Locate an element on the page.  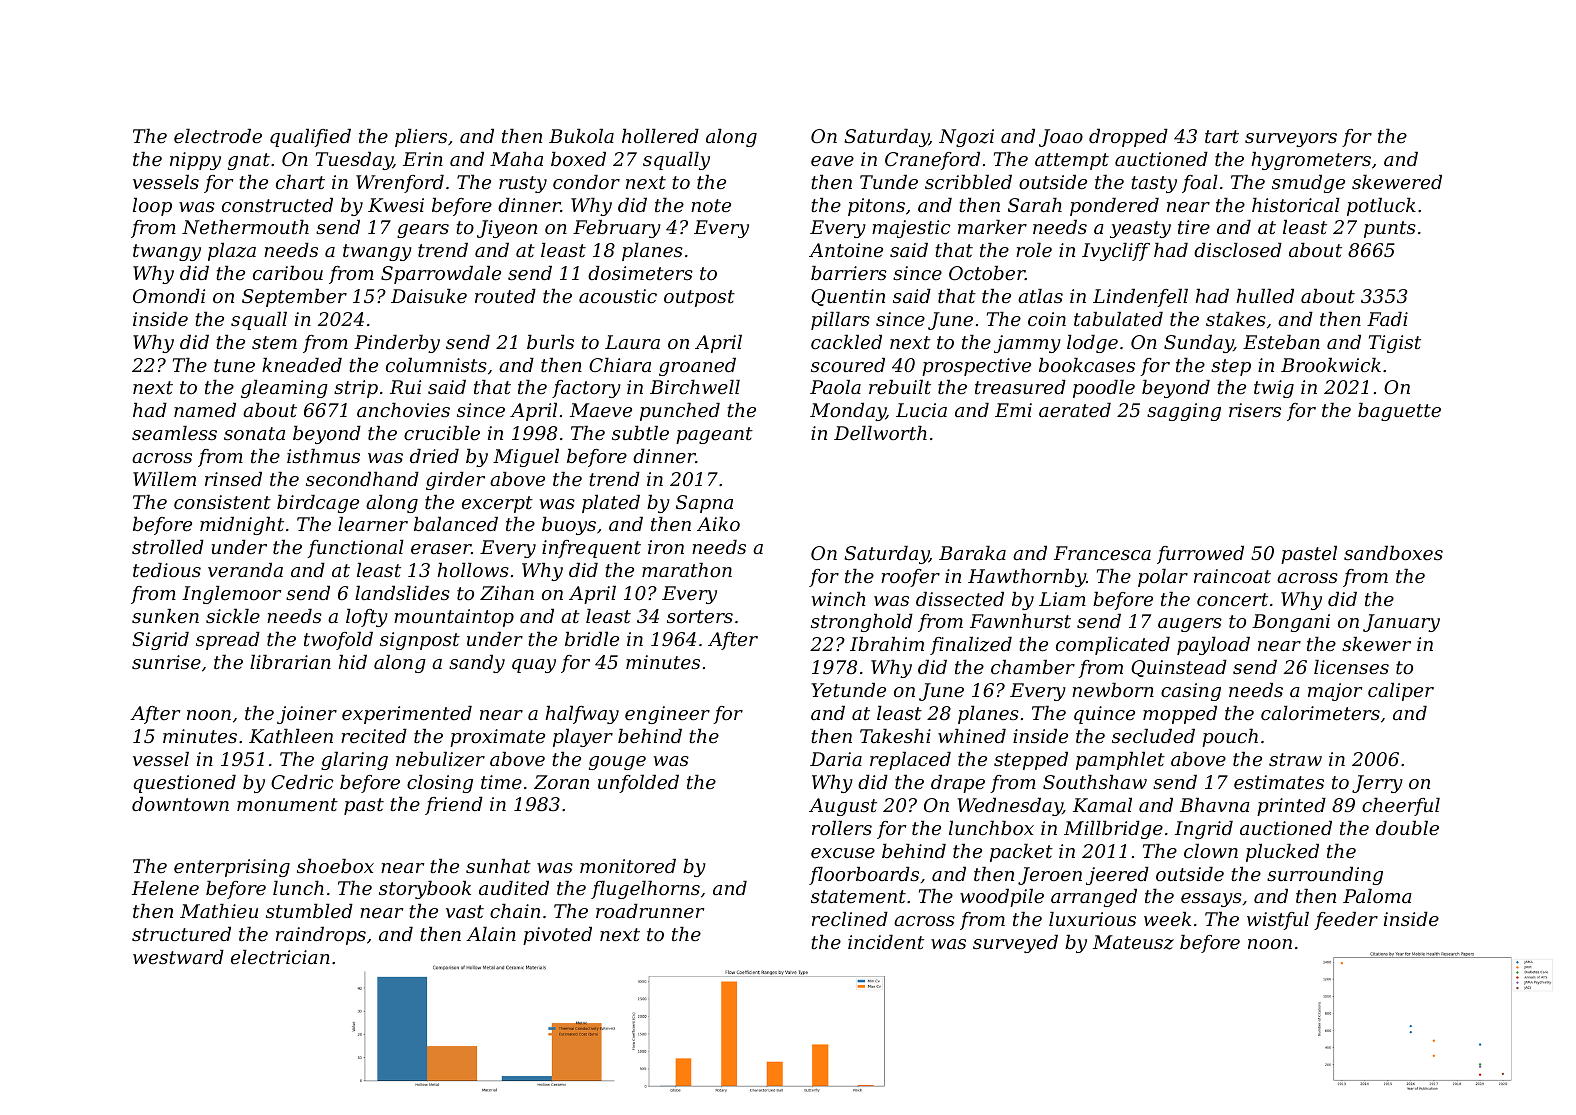
excuse is located at coordinates (843, 853).
